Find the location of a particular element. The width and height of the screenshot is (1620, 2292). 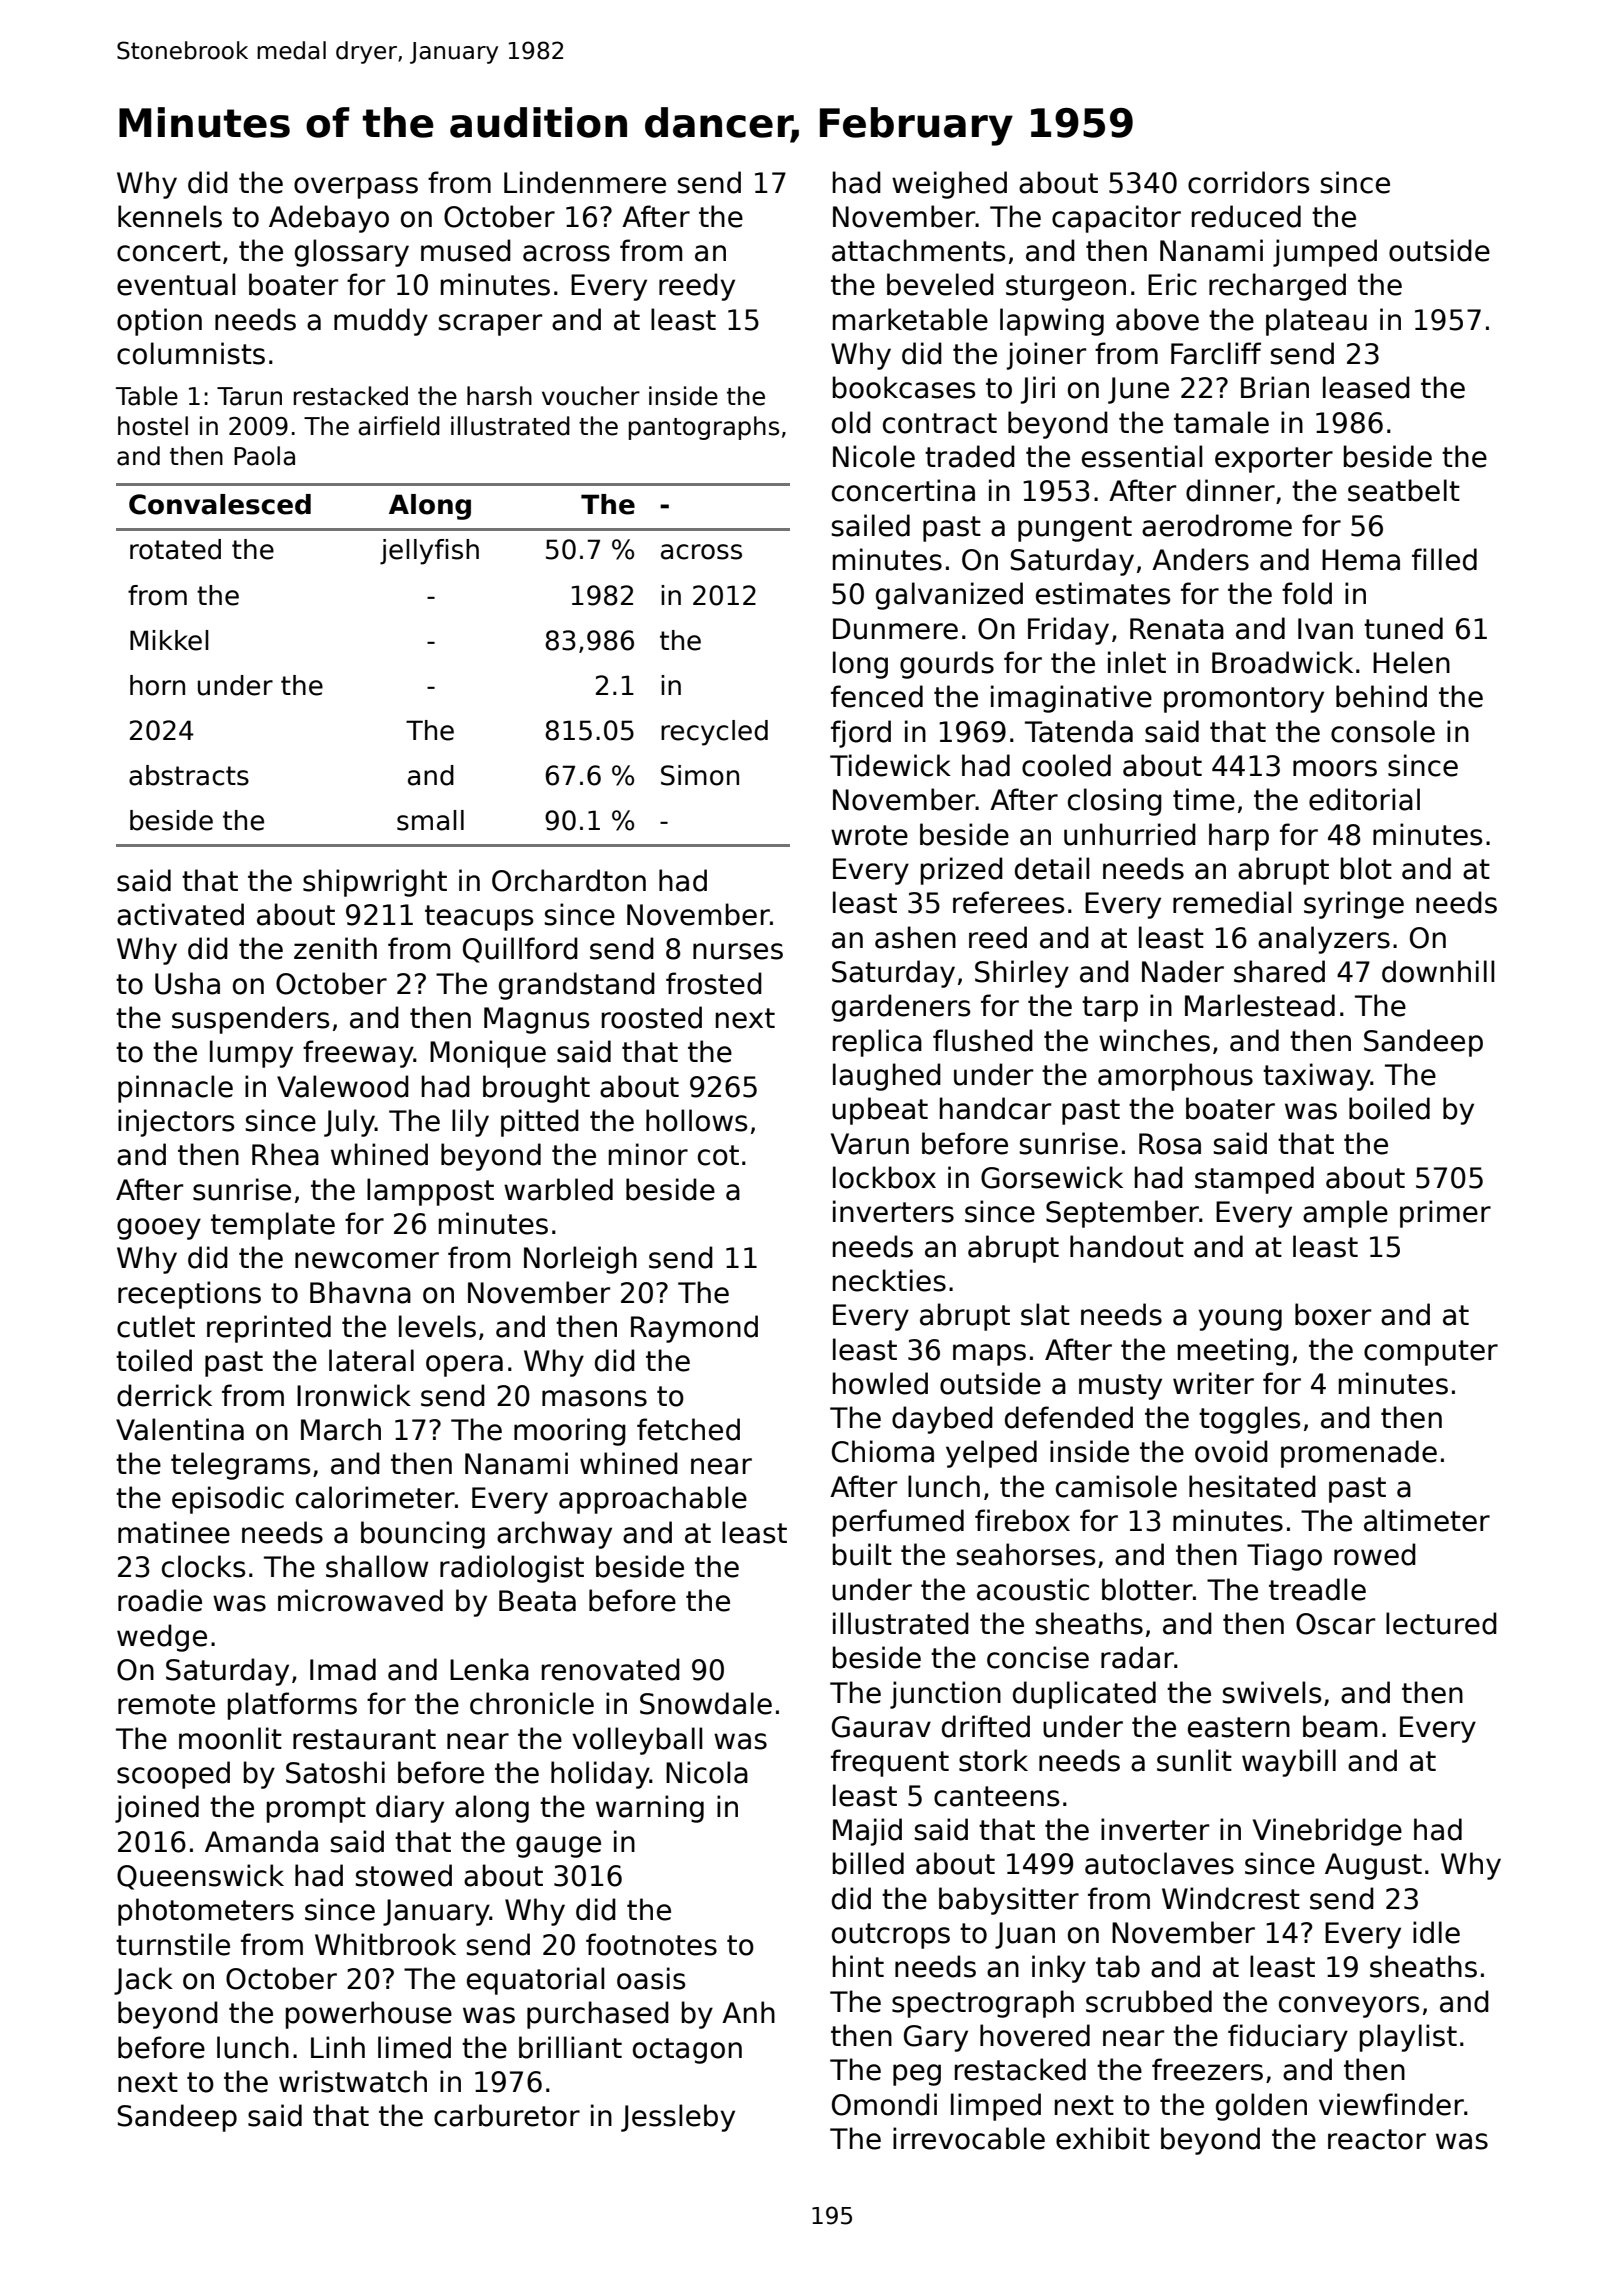

carburetor is located at coordinates (507, 2115).
